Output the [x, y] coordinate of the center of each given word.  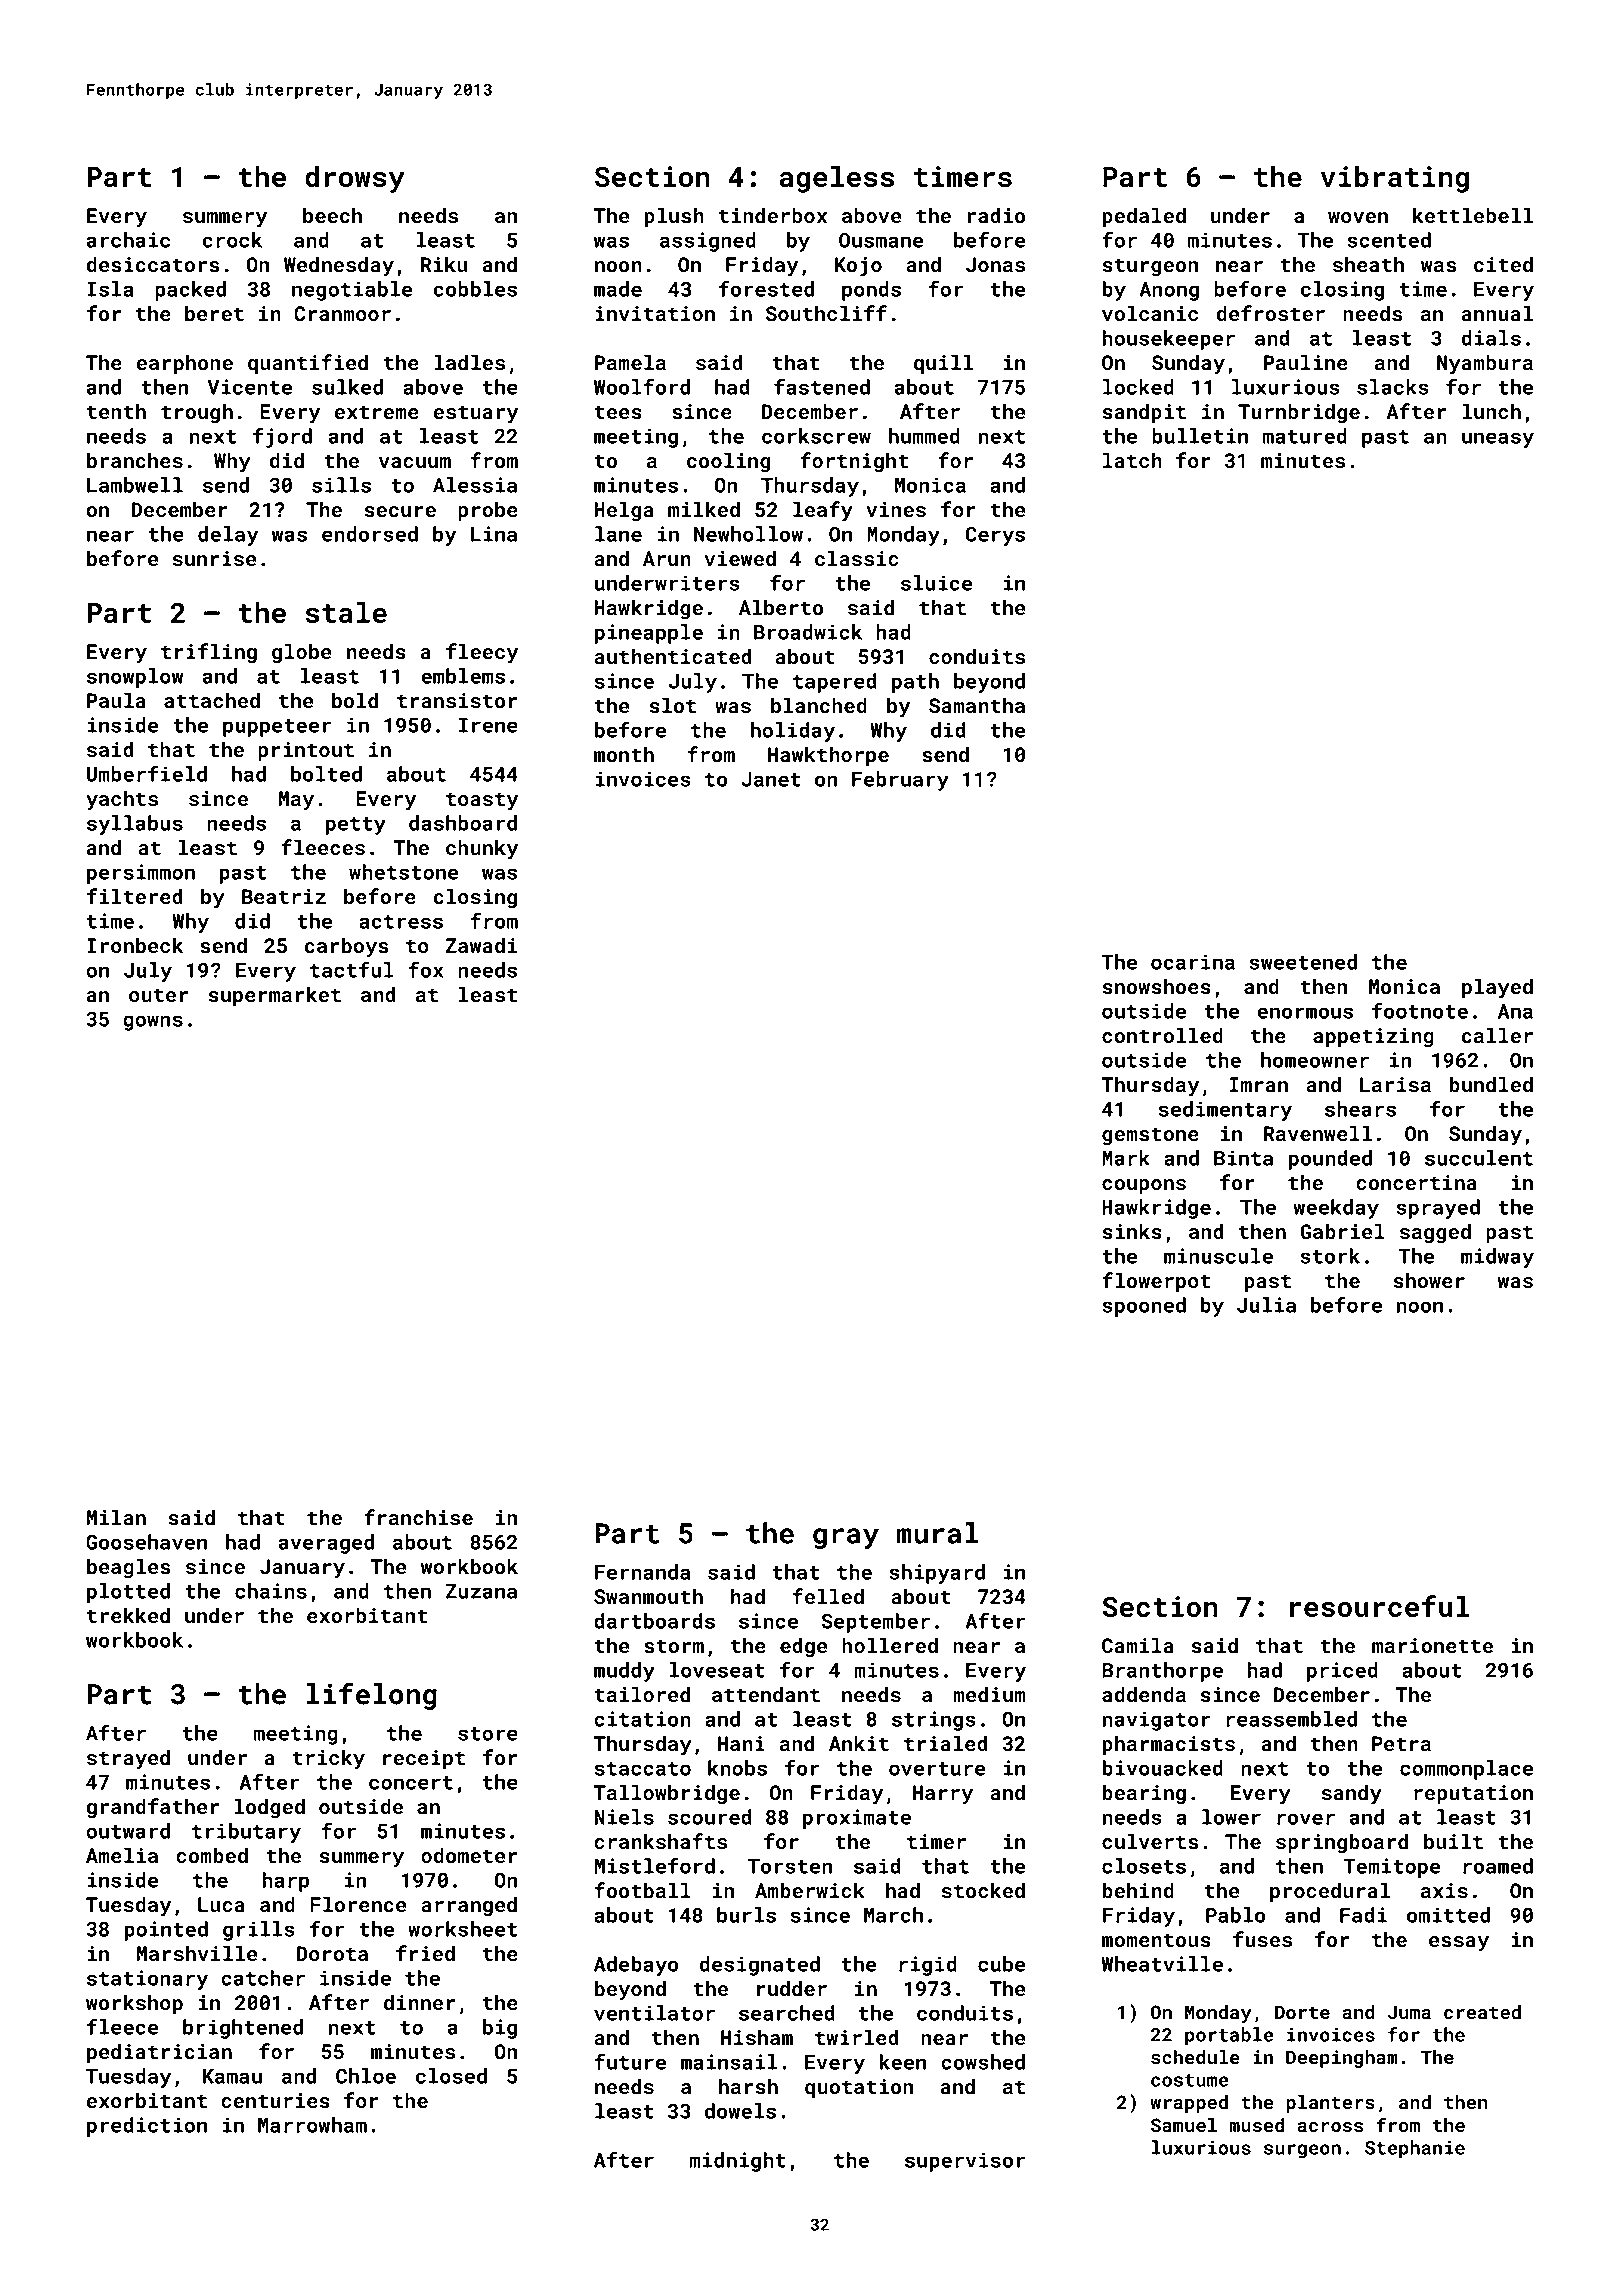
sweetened [1303, 962]
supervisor [965, 2162]
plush [674, 217]
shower [1429, 1280]
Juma [1409, 2012]
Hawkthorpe [828, 756]
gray [846, 1539]
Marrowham [312, 2125]
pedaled [1144, 217]
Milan [116, 1517]
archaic [128, 240]
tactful [352, 969]
